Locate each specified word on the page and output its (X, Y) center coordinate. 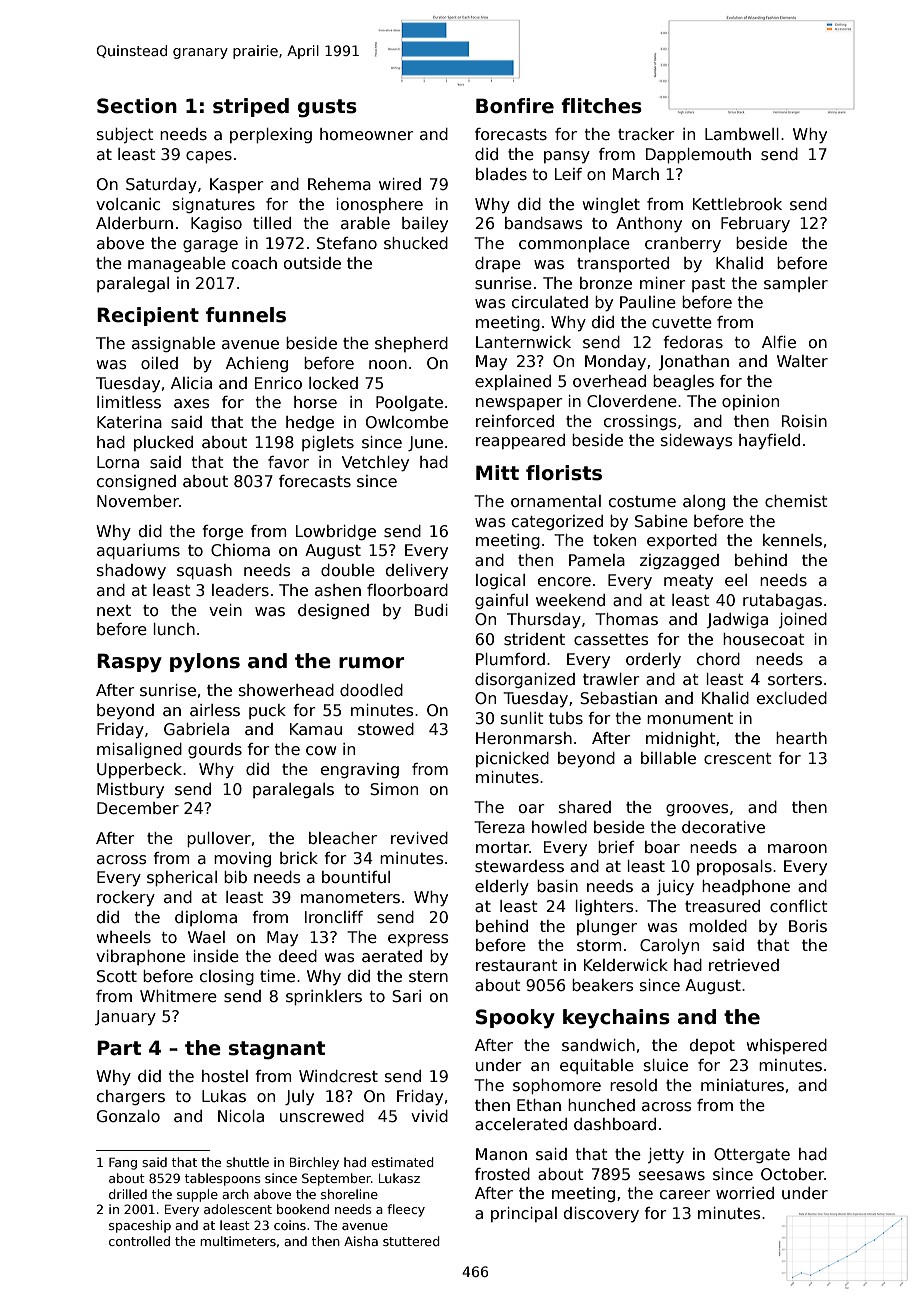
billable (668, 758)
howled (559, 827)
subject (125, 135)
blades (501, 174)
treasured (722, 906)
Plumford (510, 659)
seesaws (672, 1175)
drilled (128, 1194)
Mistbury (130, 791)
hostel (225, 1076)
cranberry (683, 244)
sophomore (557, 1086)
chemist (796, 501)
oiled (159, 363)
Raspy (129, 663)
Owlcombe (407, 422)
